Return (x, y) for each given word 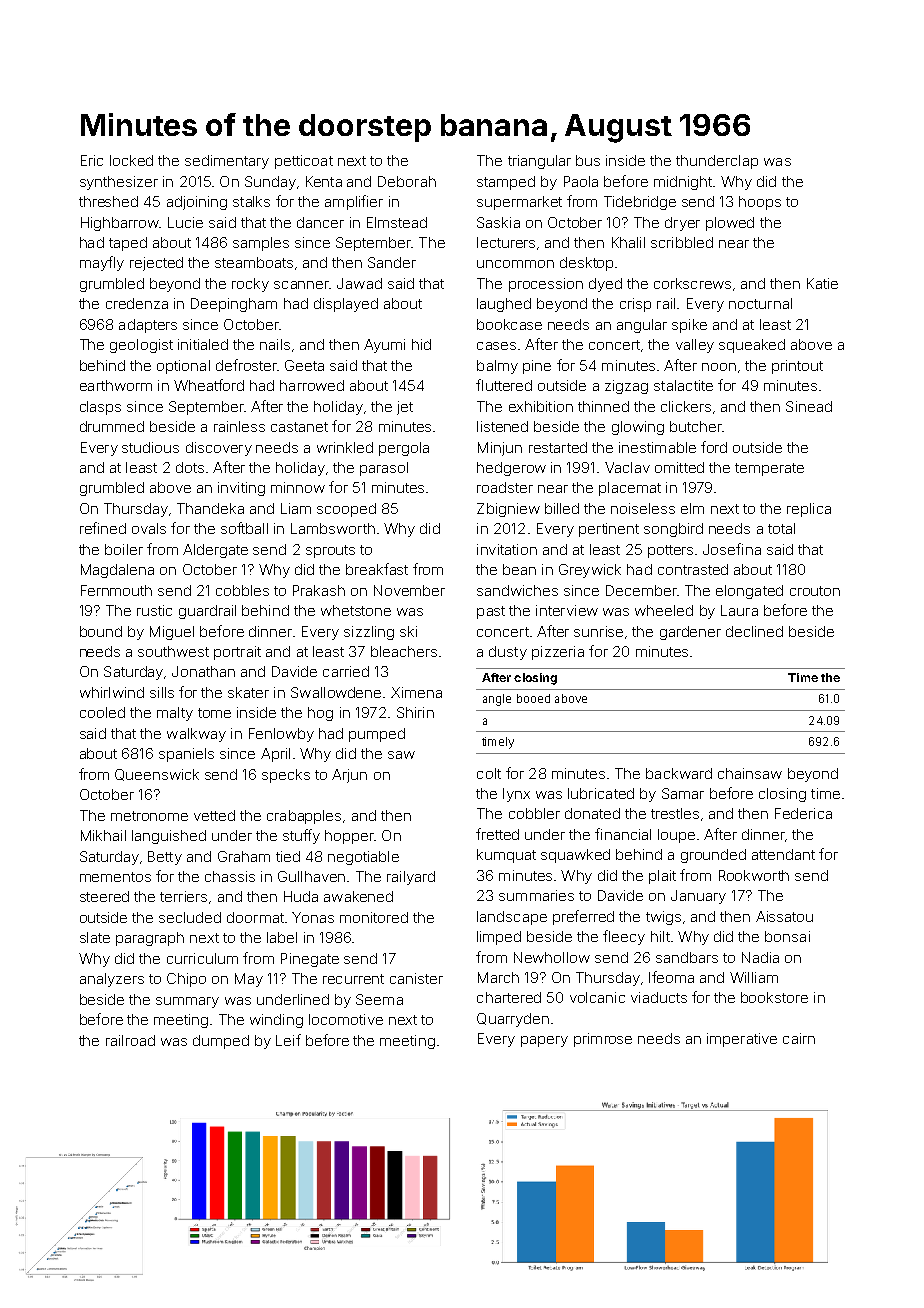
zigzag (626, 387)
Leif (288, 1040)
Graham (244, 856)
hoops (760, 203)
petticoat (304, 162)
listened (502, 426)
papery (544, 1041)
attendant (783, 854)
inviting (241, 489)
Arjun (349, 776)
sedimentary (227, 162)
